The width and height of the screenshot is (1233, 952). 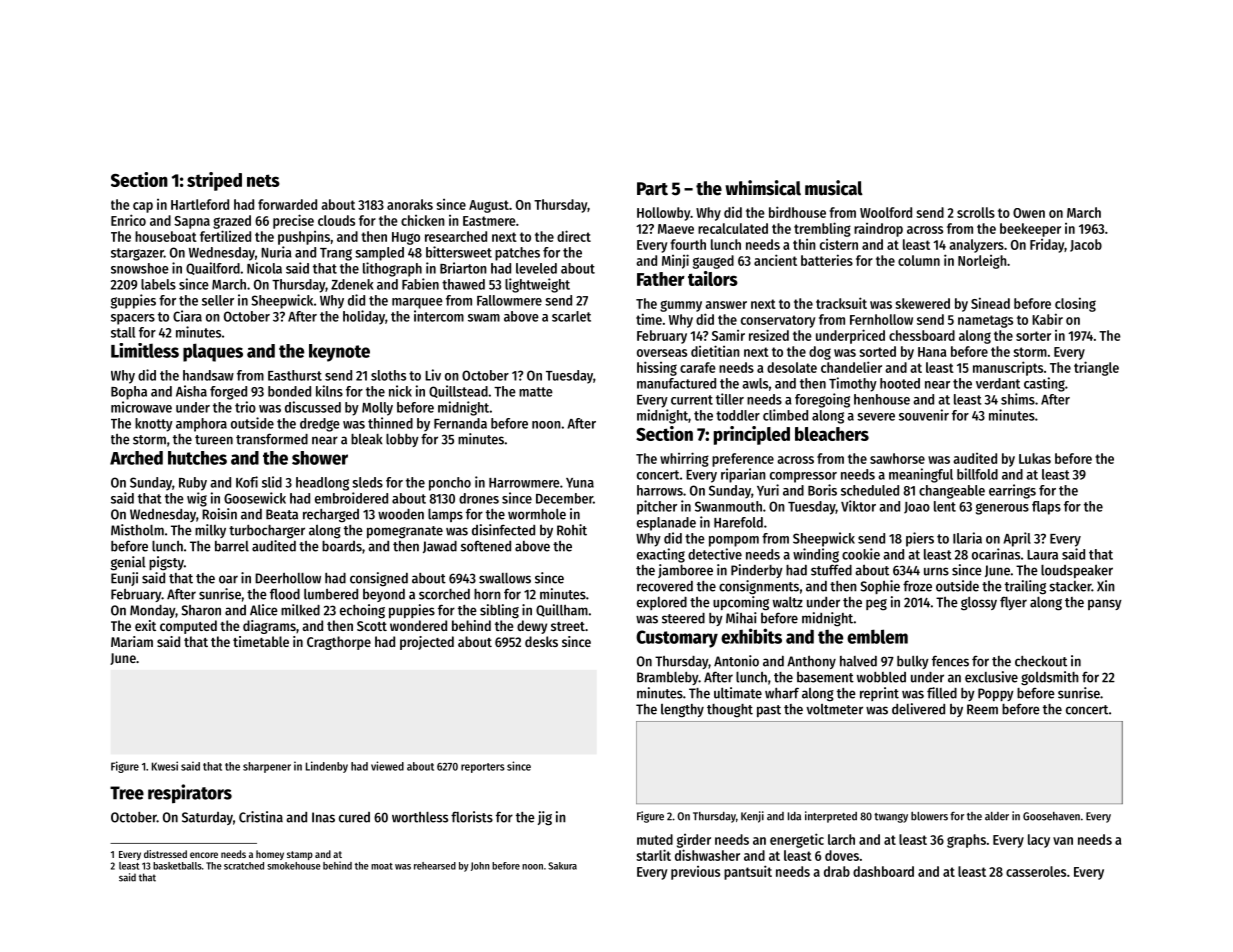 What do you see at coordinates (387, 766) in the screenshot?
I see `viewed` at bounding box center [387, 766].
